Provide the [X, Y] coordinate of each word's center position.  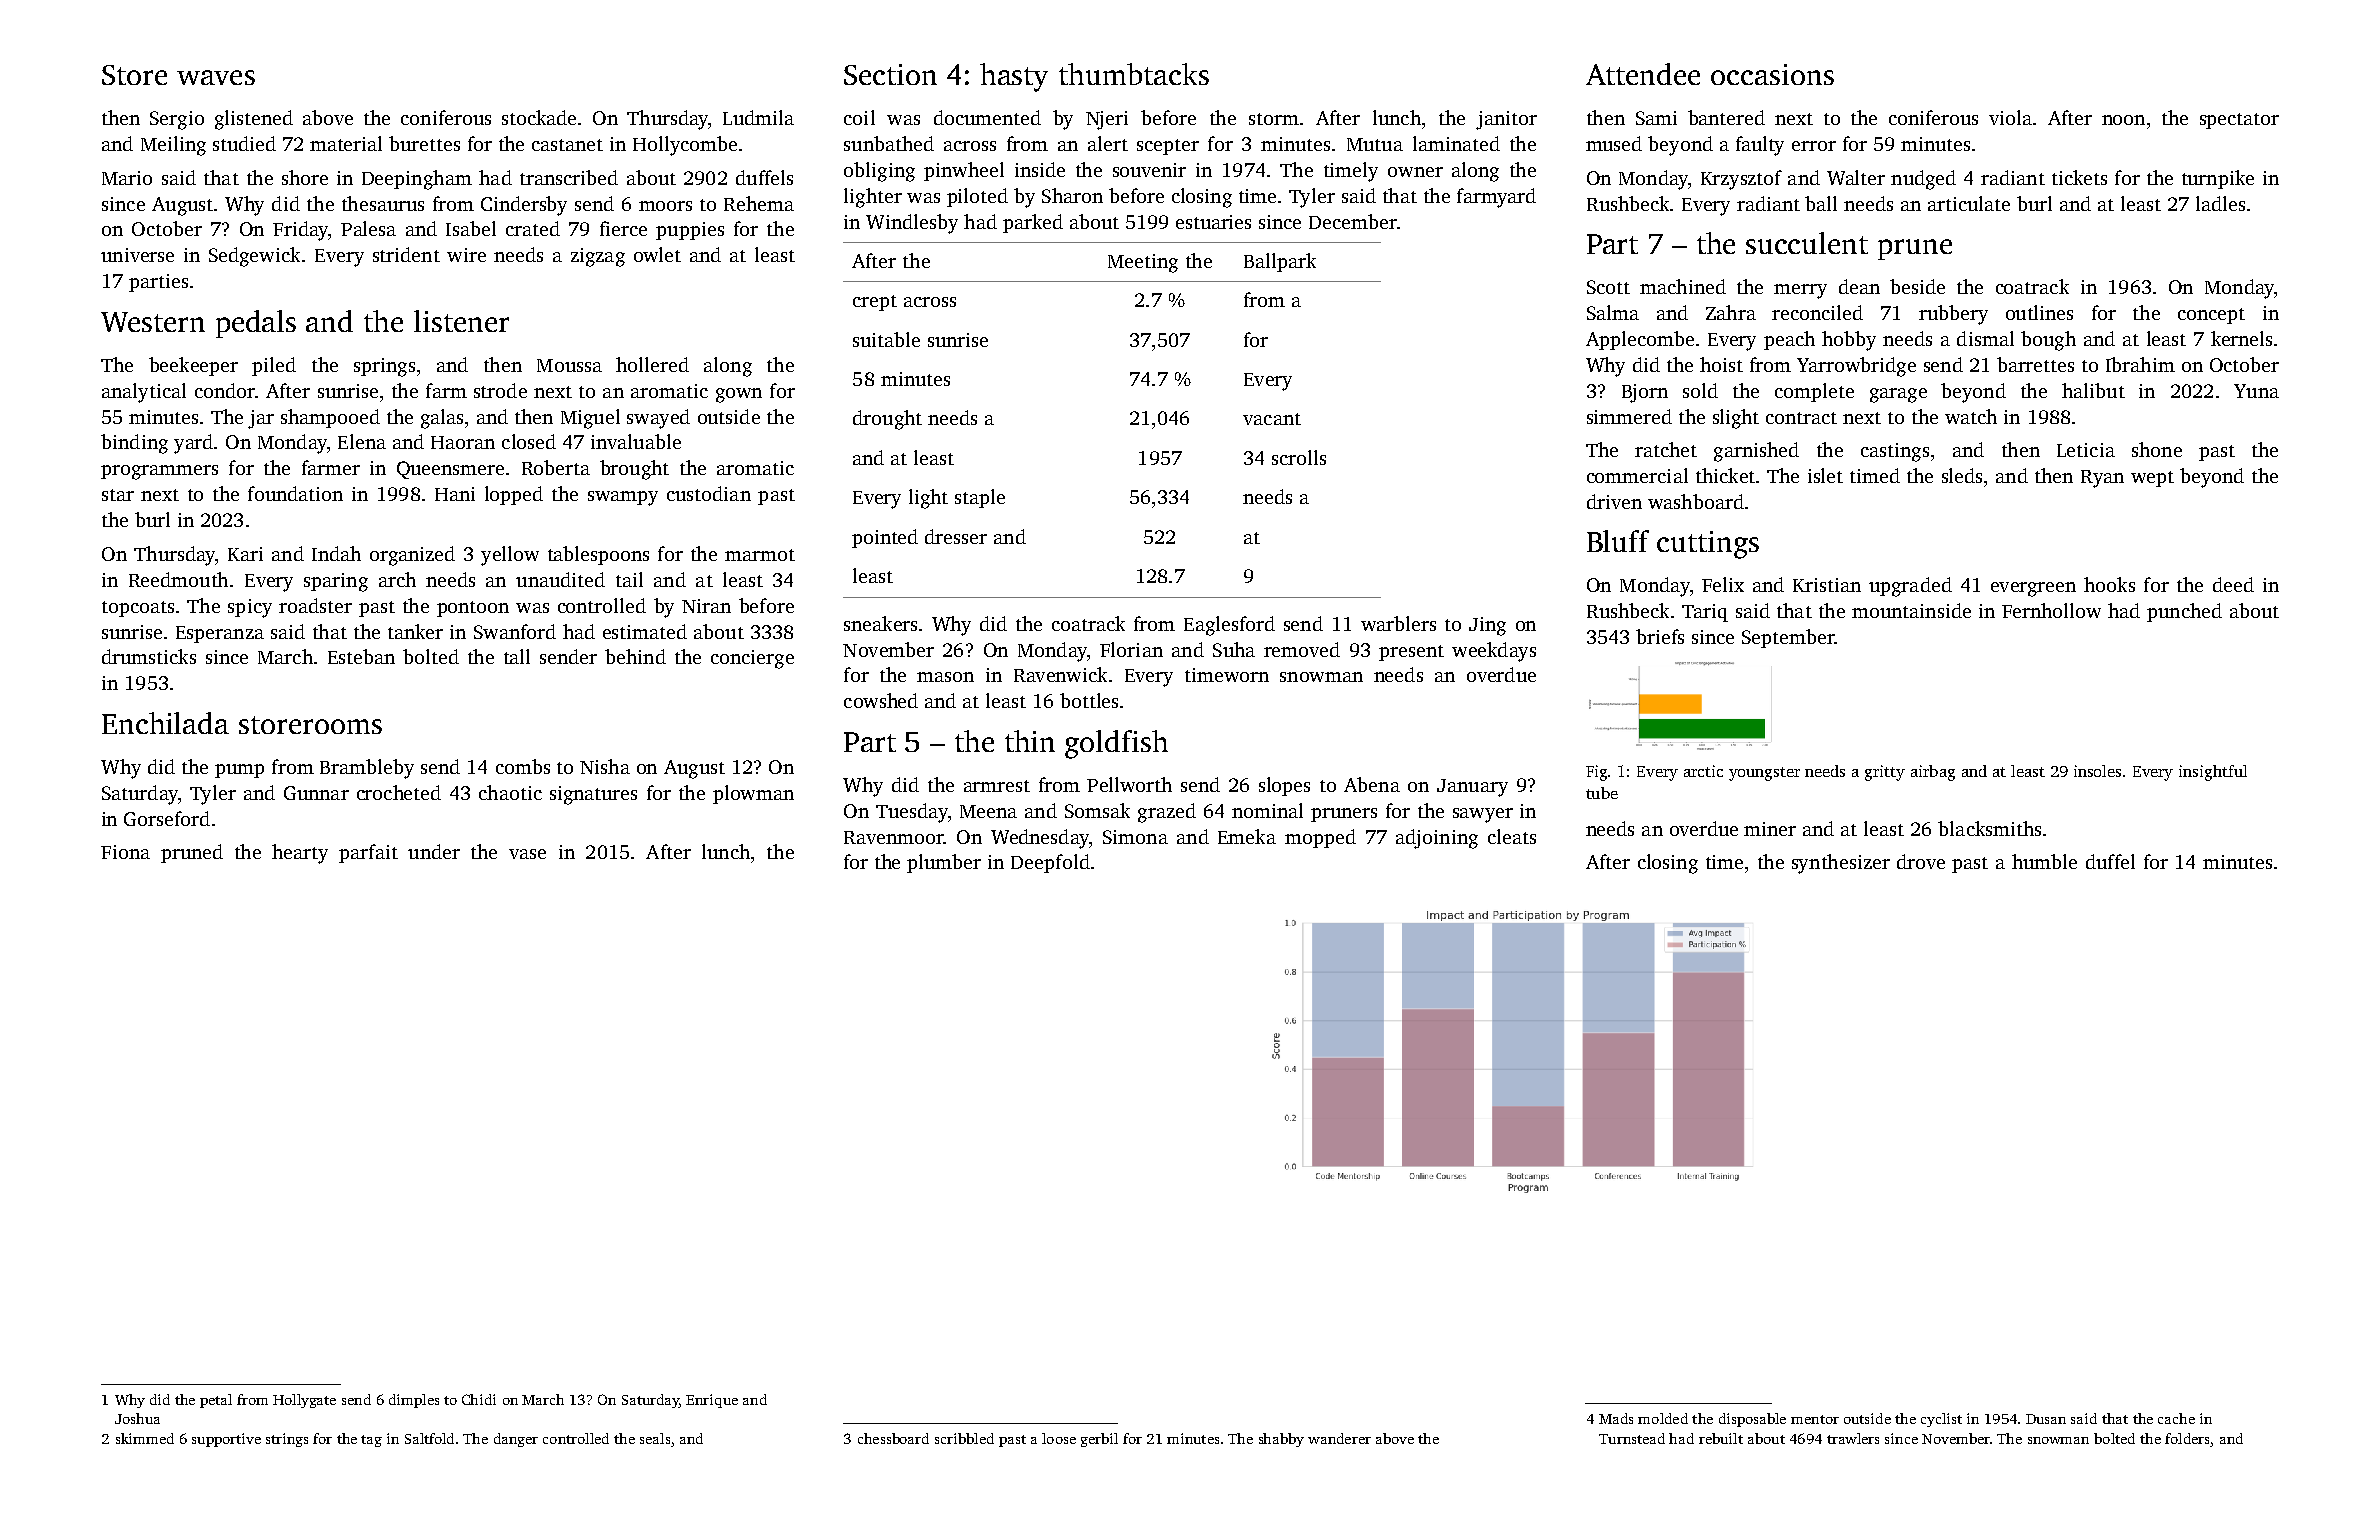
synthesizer [1841, 864]
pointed [885, 538]
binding [134, 444]
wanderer [1339, 1438]
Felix [1723, 584]
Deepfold [1050, 863]
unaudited [560, 579]
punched [2184, 612]
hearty [300, 854]
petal [216, 1401]
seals [655, 1438]
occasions [1772, 74]
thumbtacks [1134, 74]
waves [216, 77]
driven [1614, 501]
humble [2044, 861]
